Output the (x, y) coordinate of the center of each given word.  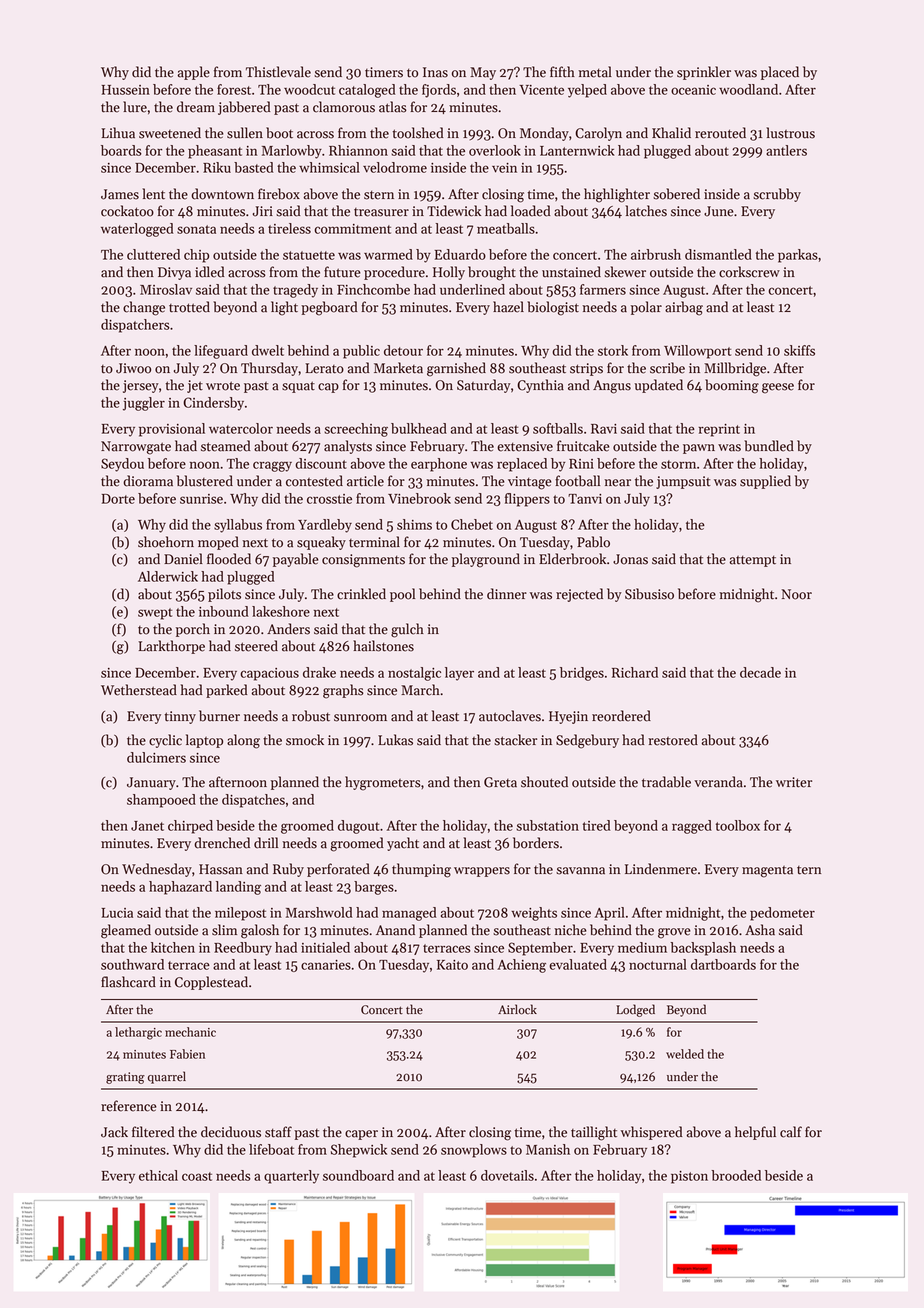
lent (153, 194)
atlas (393, 107)
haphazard (180, 888)
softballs (558, 428)
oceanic (693, 90)
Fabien (187, 1054)
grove (674, 933)
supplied (765, 482)
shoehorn (166, 542)
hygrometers (382, 783)
